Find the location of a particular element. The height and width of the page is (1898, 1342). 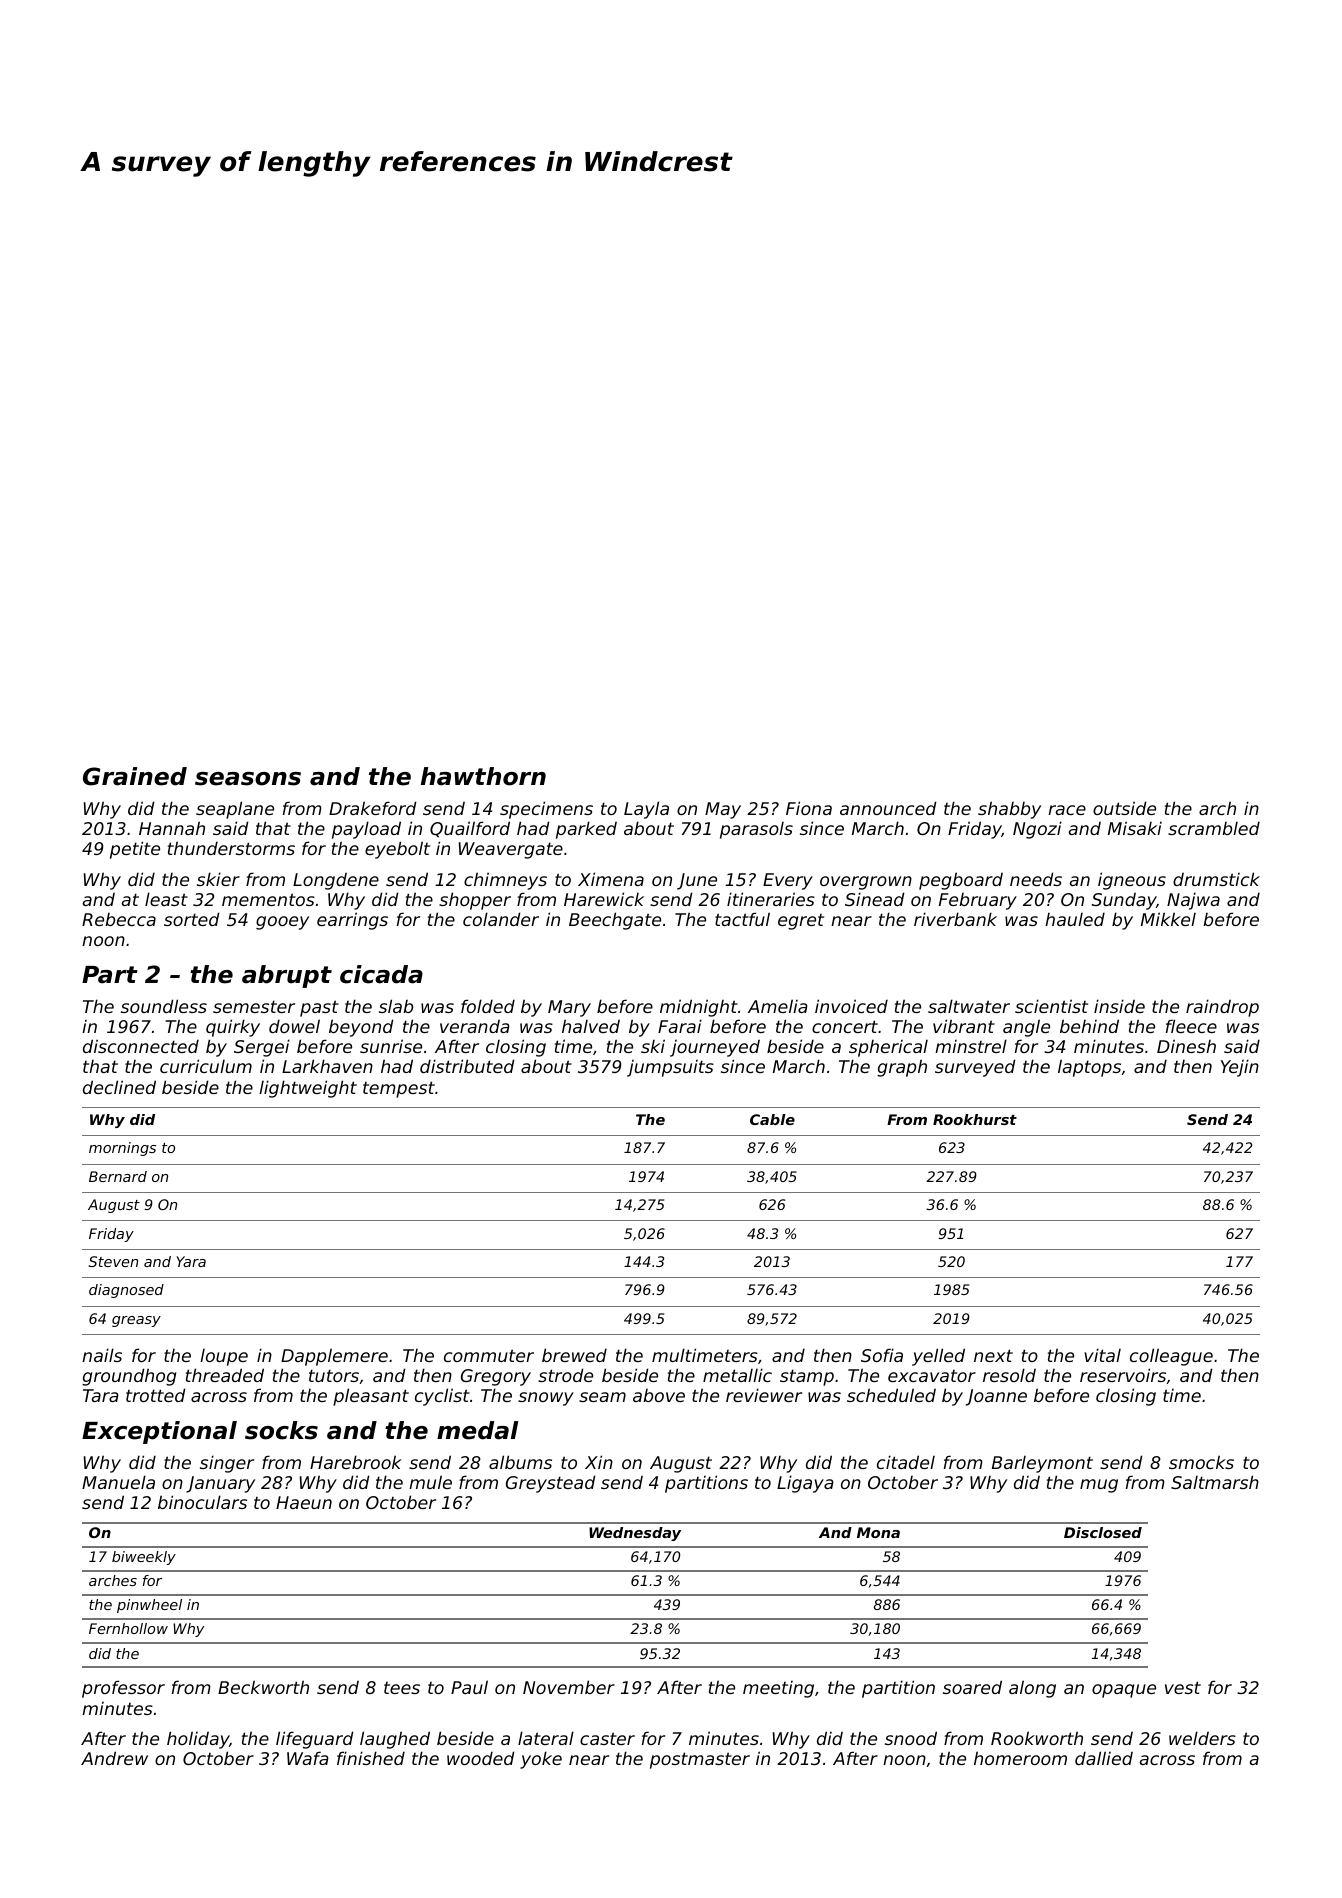

Wednesday is located at coordinates (635, 1534).
